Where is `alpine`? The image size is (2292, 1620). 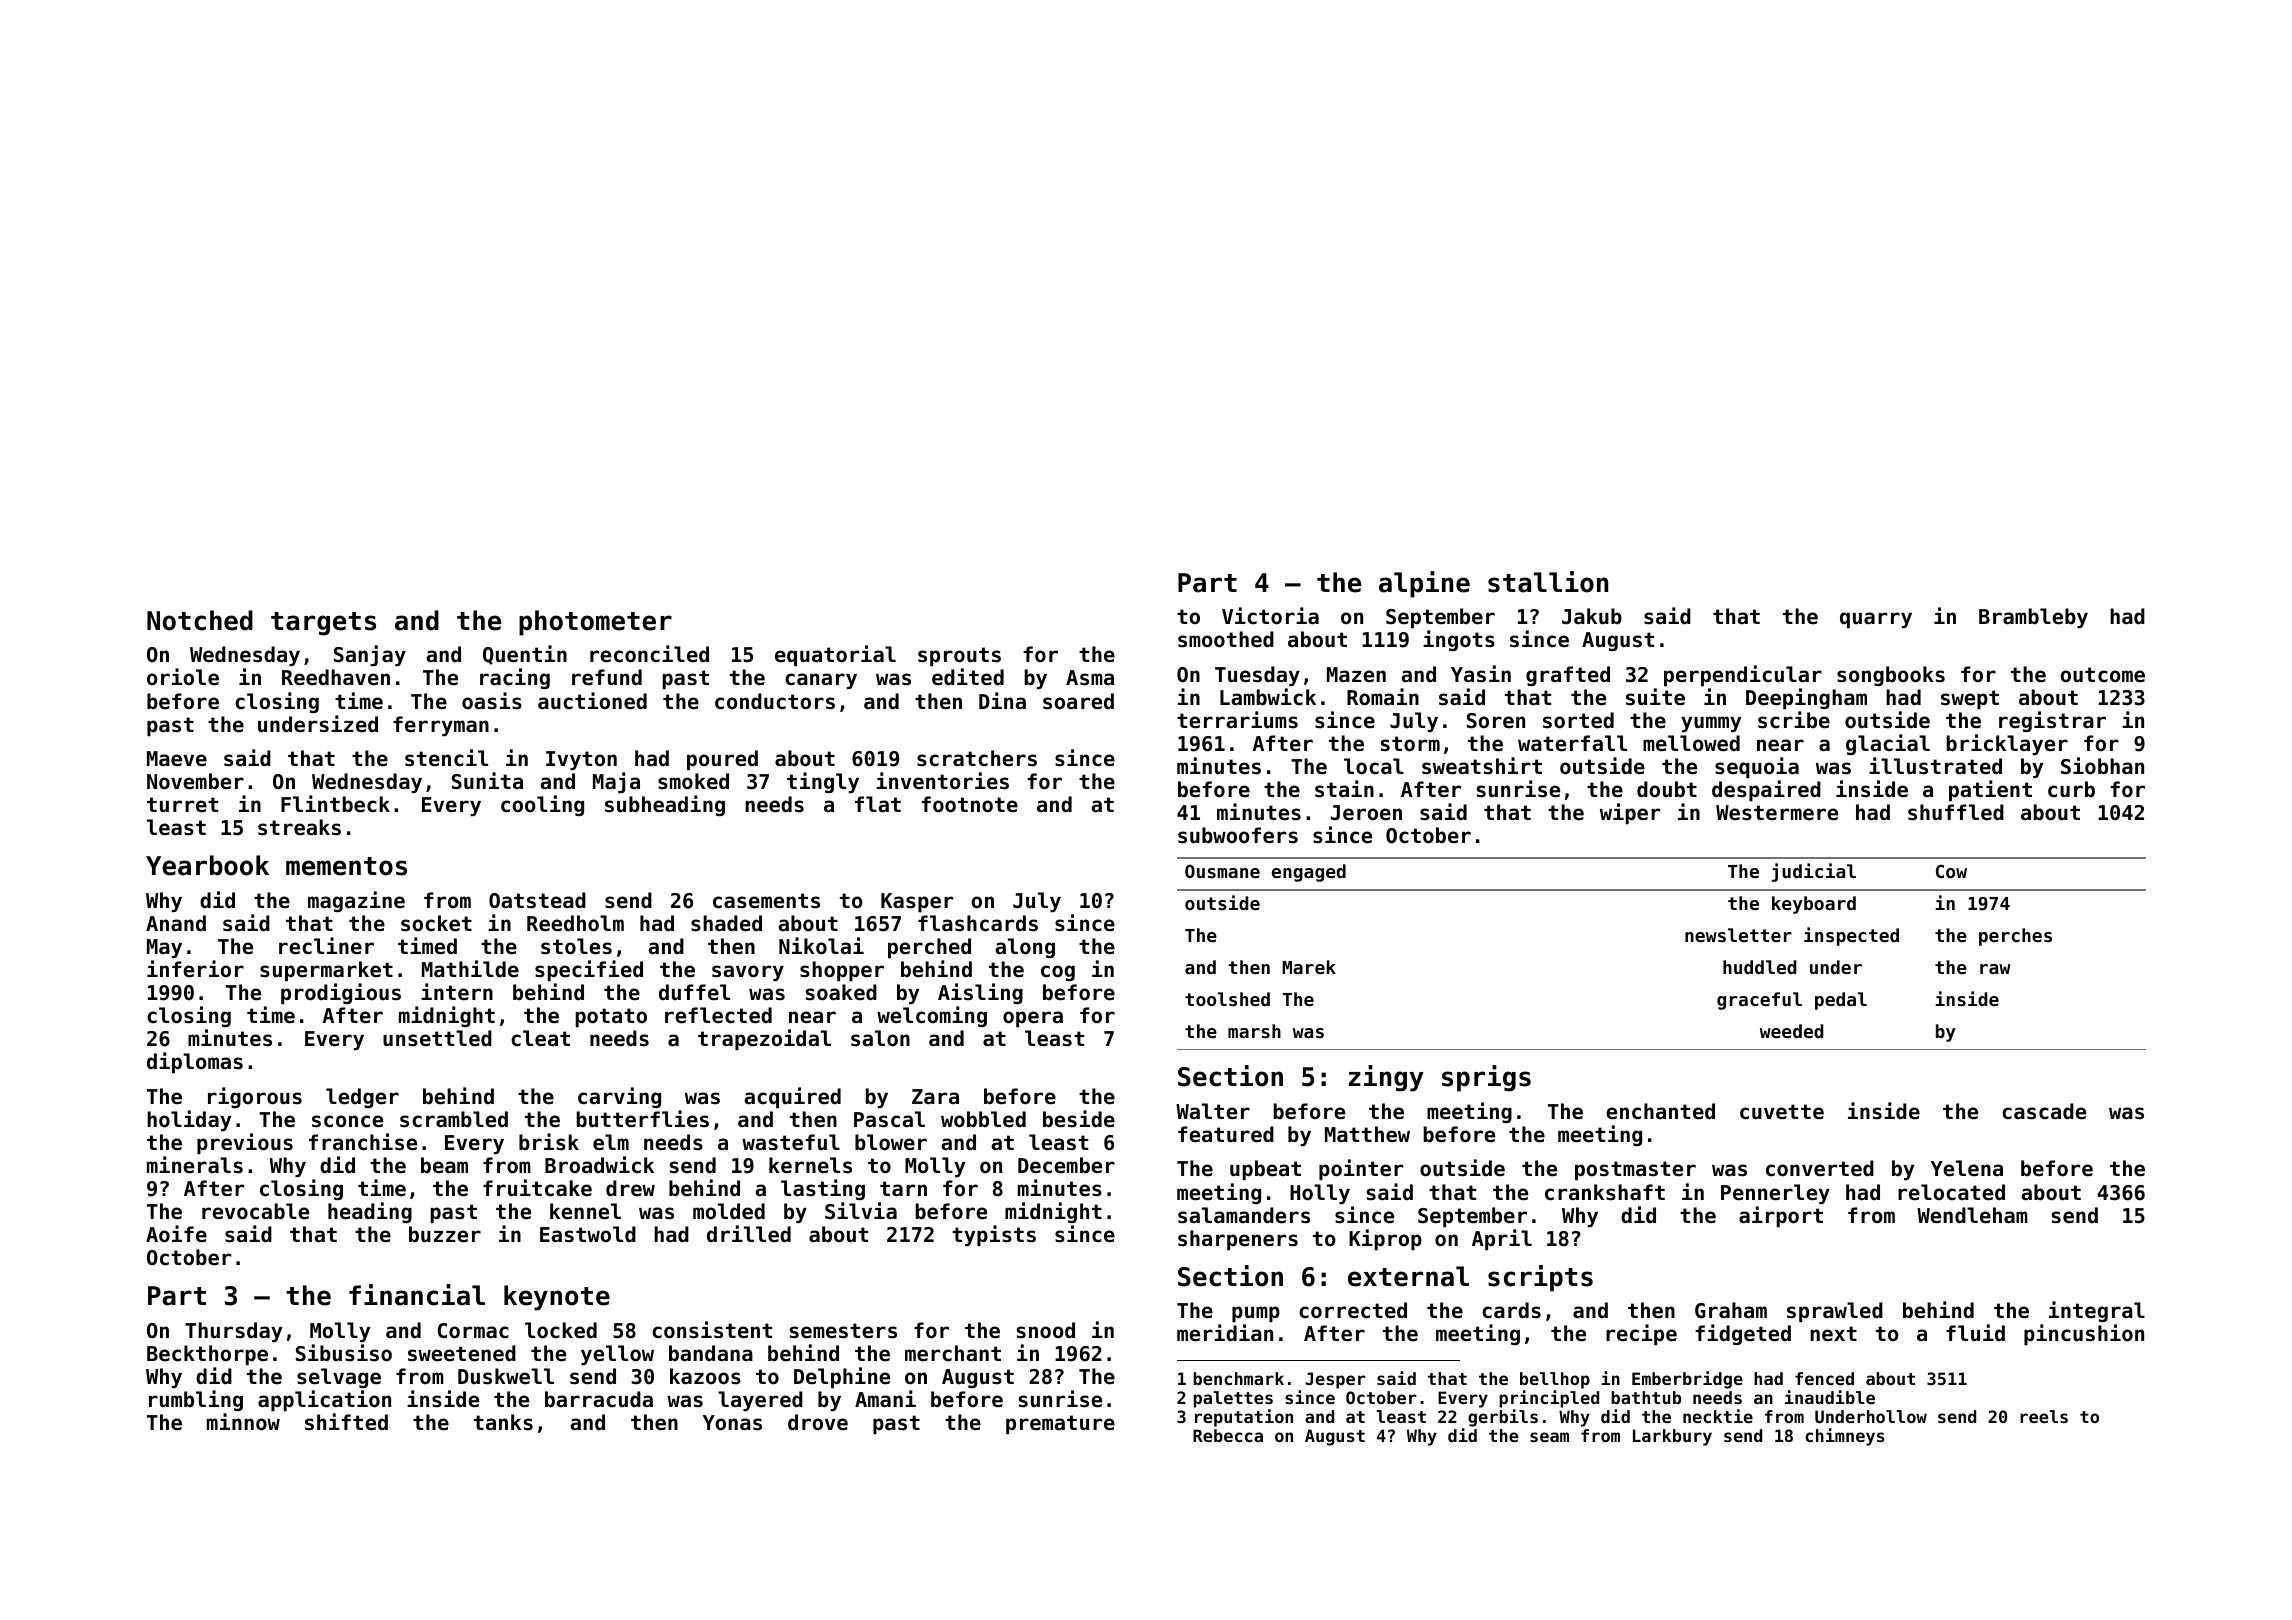 alpine is located at coordinates (1424, 584).
